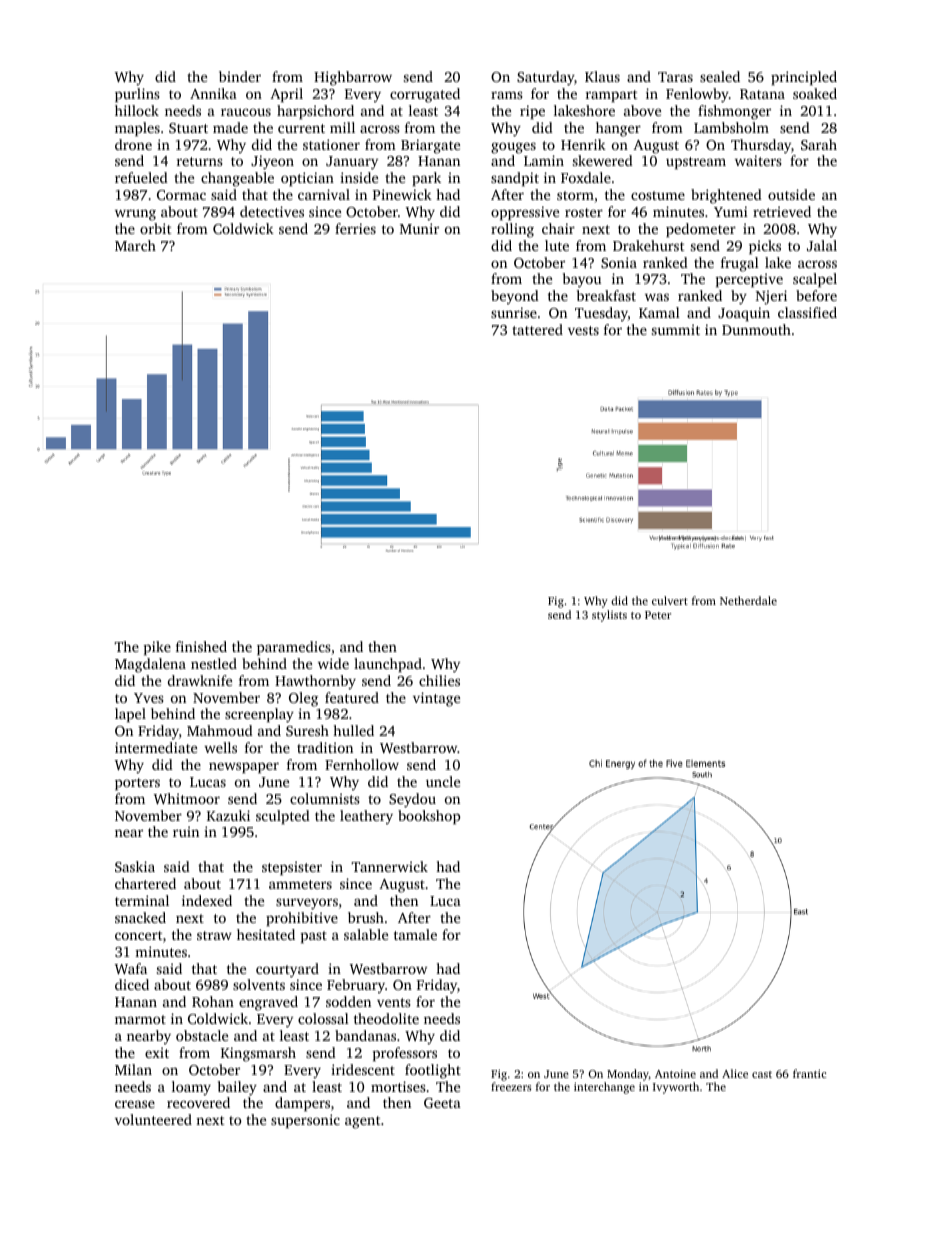  What do you see at coordinates (676, 329) in the image?
I see `summit` at bounding box center [676, 329].
